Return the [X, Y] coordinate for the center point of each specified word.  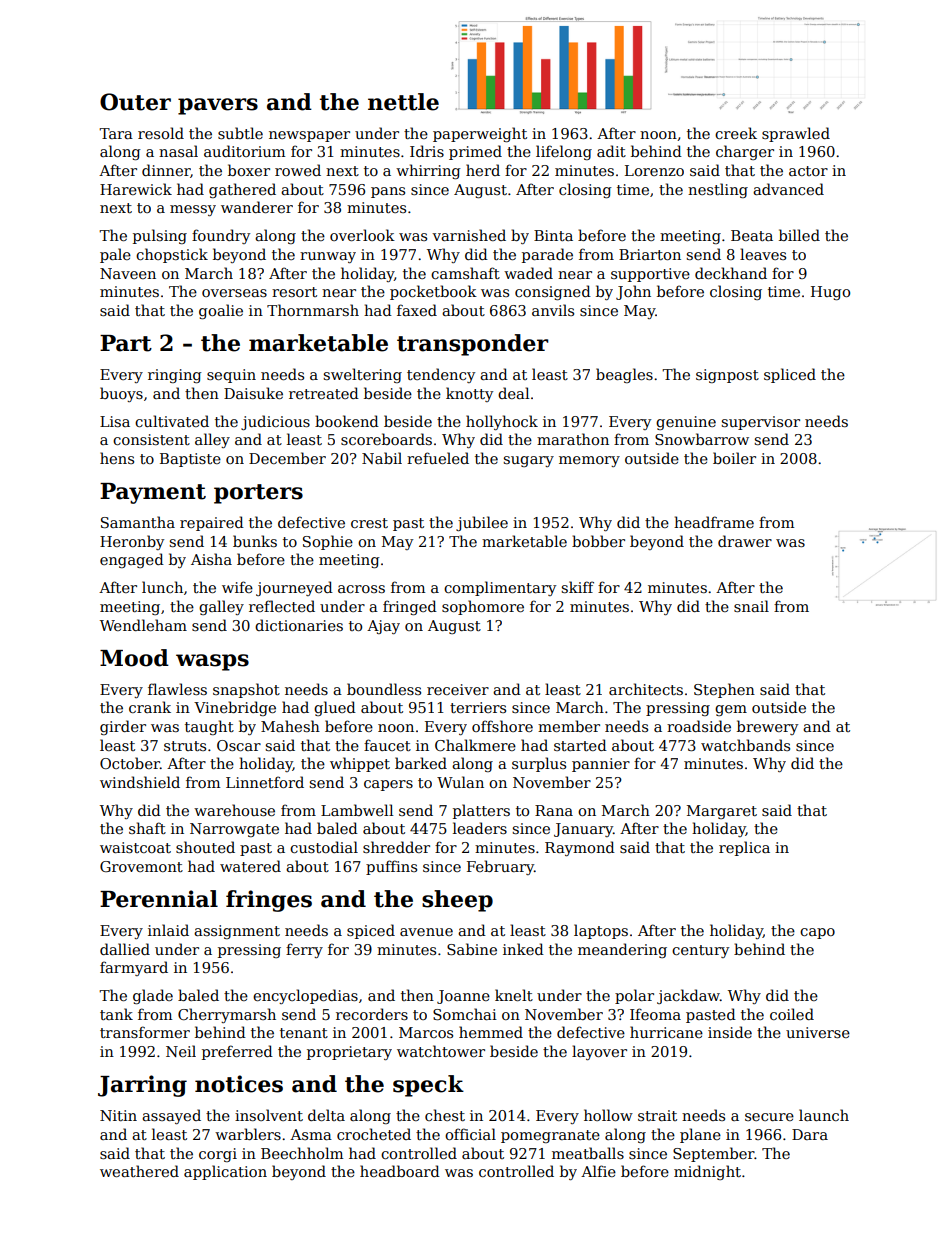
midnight [707, 1172]
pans [388, 192]
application [225, 1172]
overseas [234, 293]
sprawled [796, 134]
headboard [400, 1171]
